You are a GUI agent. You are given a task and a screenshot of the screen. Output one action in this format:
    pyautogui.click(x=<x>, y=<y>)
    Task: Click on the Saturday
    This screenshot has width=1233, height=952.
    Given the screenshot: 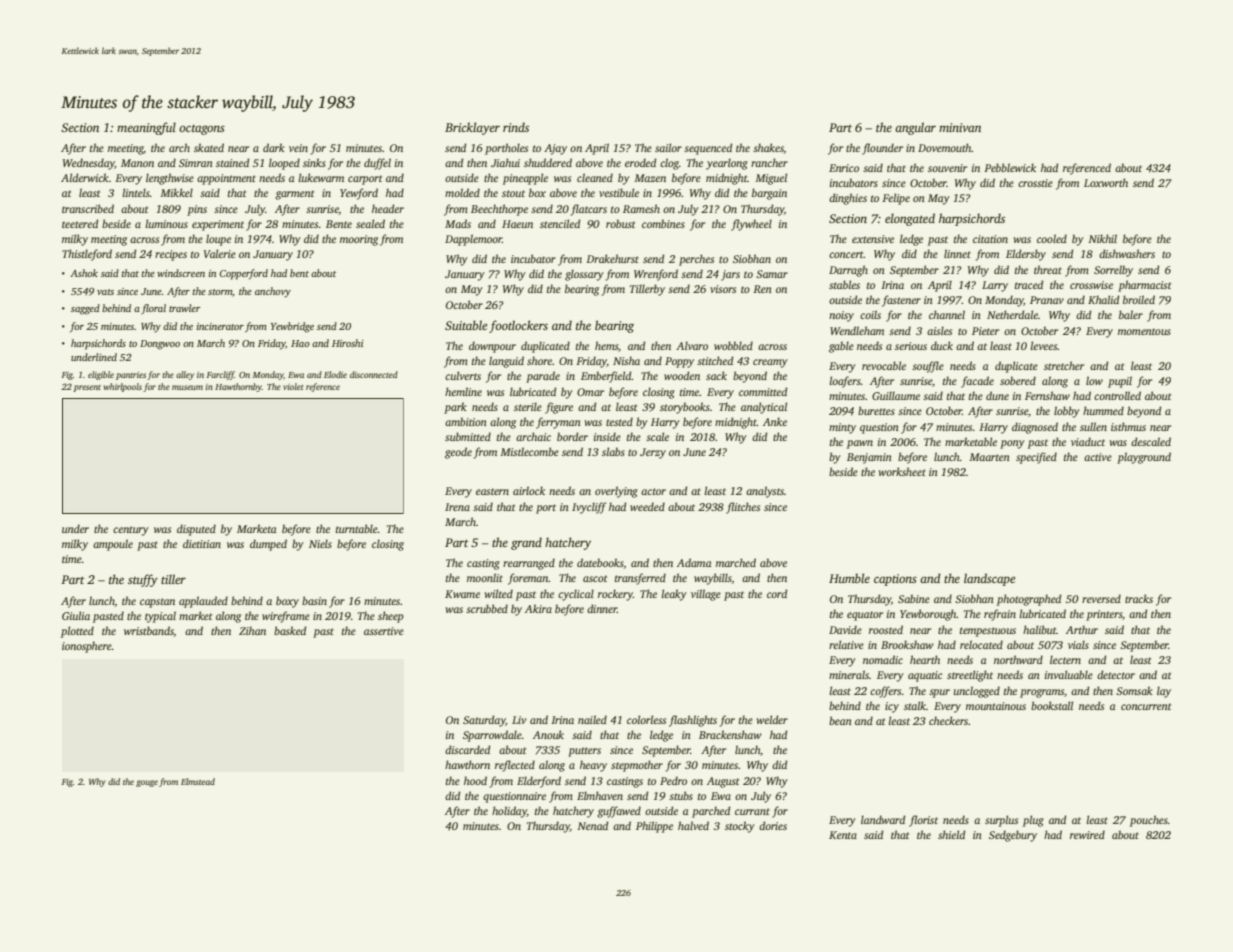 What is the action you would take?
    pyautogui.click(x=484, y=721)
